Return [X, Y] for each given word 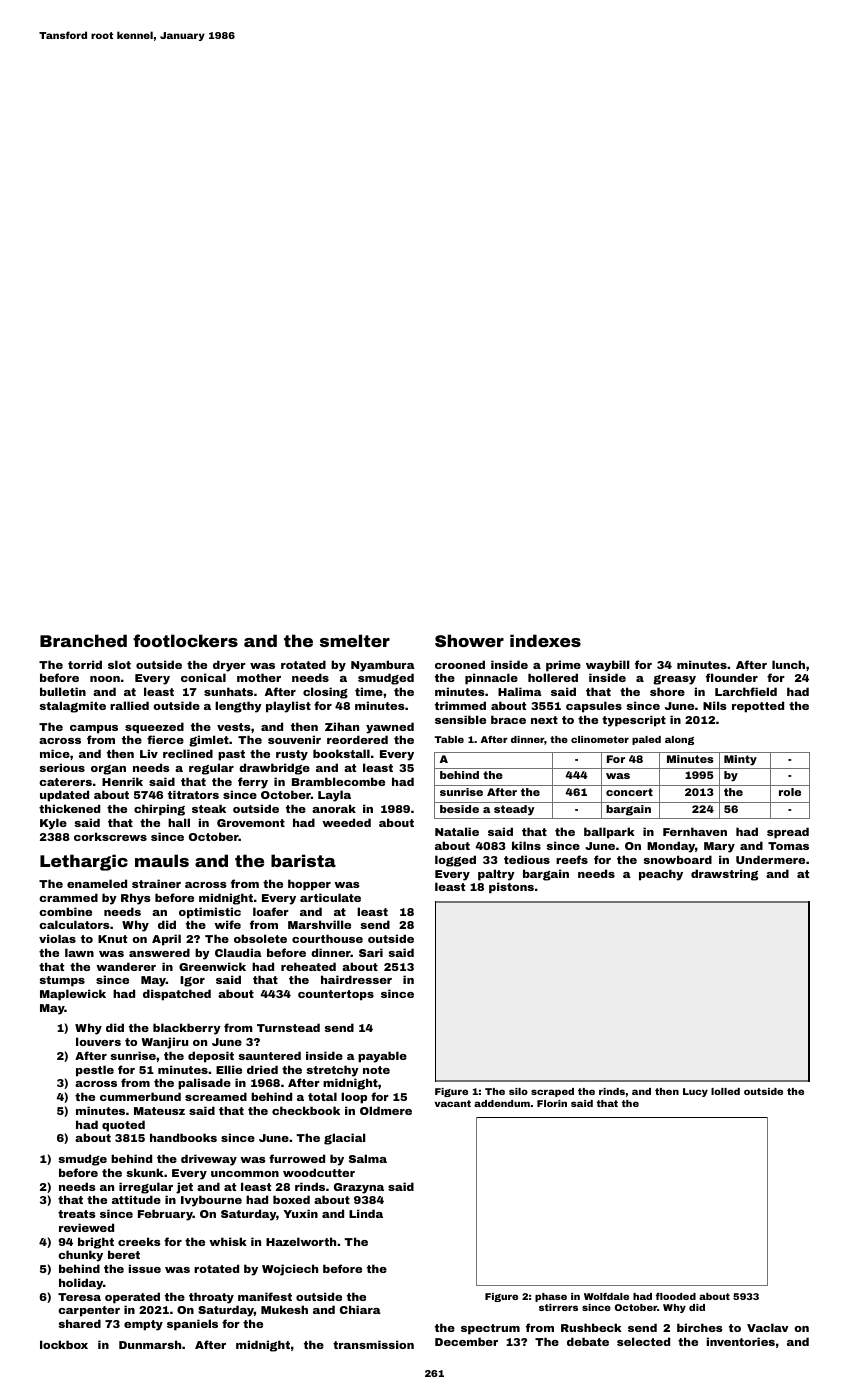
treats [76, 1214]
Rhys [135, 899]
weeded [346, 822]
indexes [545, 640]
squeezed [154, 728]
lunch [788, 664]
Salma [368, 1158]
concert [629, 792]
